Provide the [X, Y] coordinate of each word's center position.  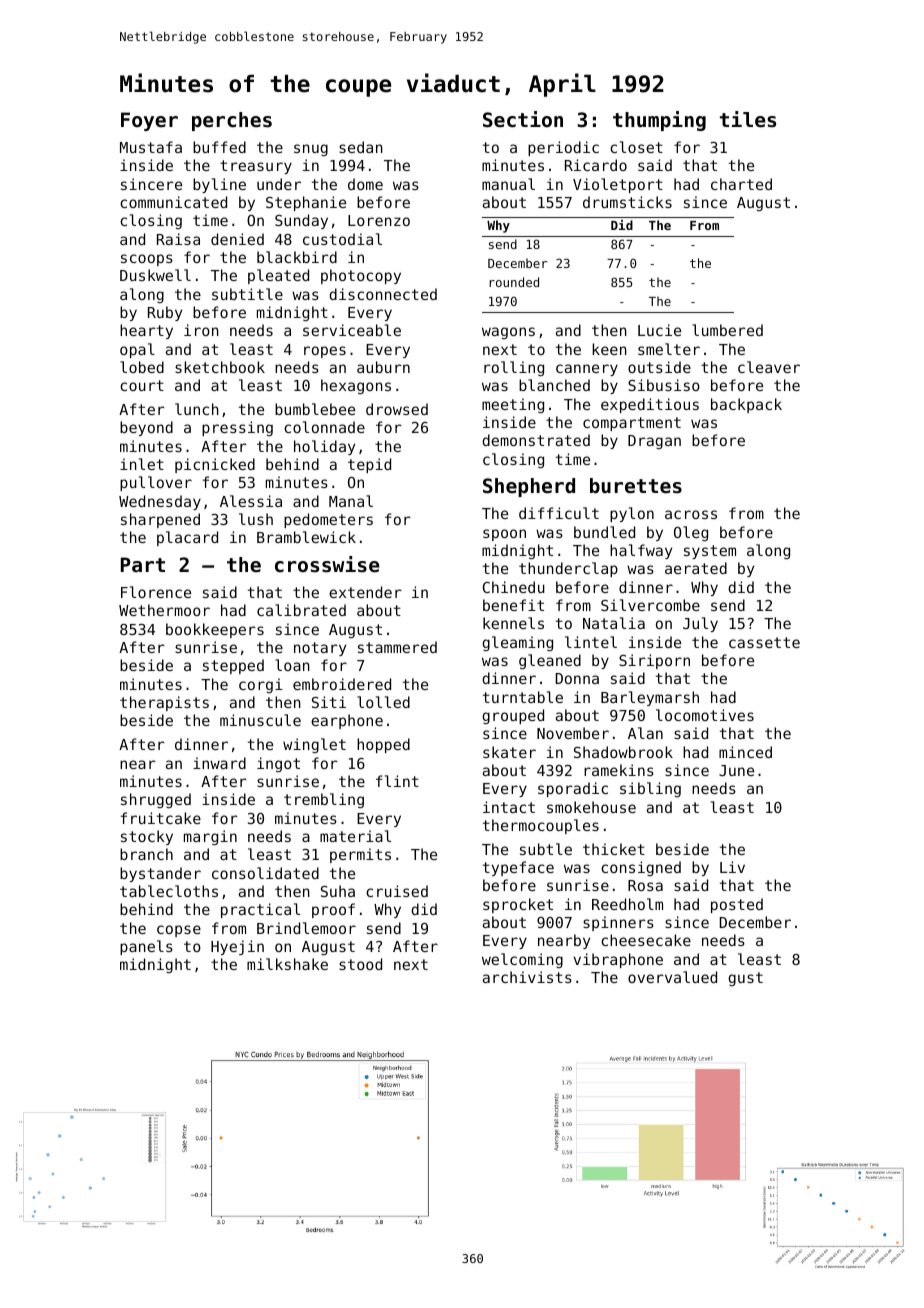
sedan [361, 147]
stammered [397, 647]
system [710, 552]
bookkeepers [215, 630]
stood [360, 964]
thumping [659, 121]
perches [232, 121]
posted [737, 905]
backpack [746, 405]
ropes [325, 352]
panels [146, 947]
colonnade [324, 427]
